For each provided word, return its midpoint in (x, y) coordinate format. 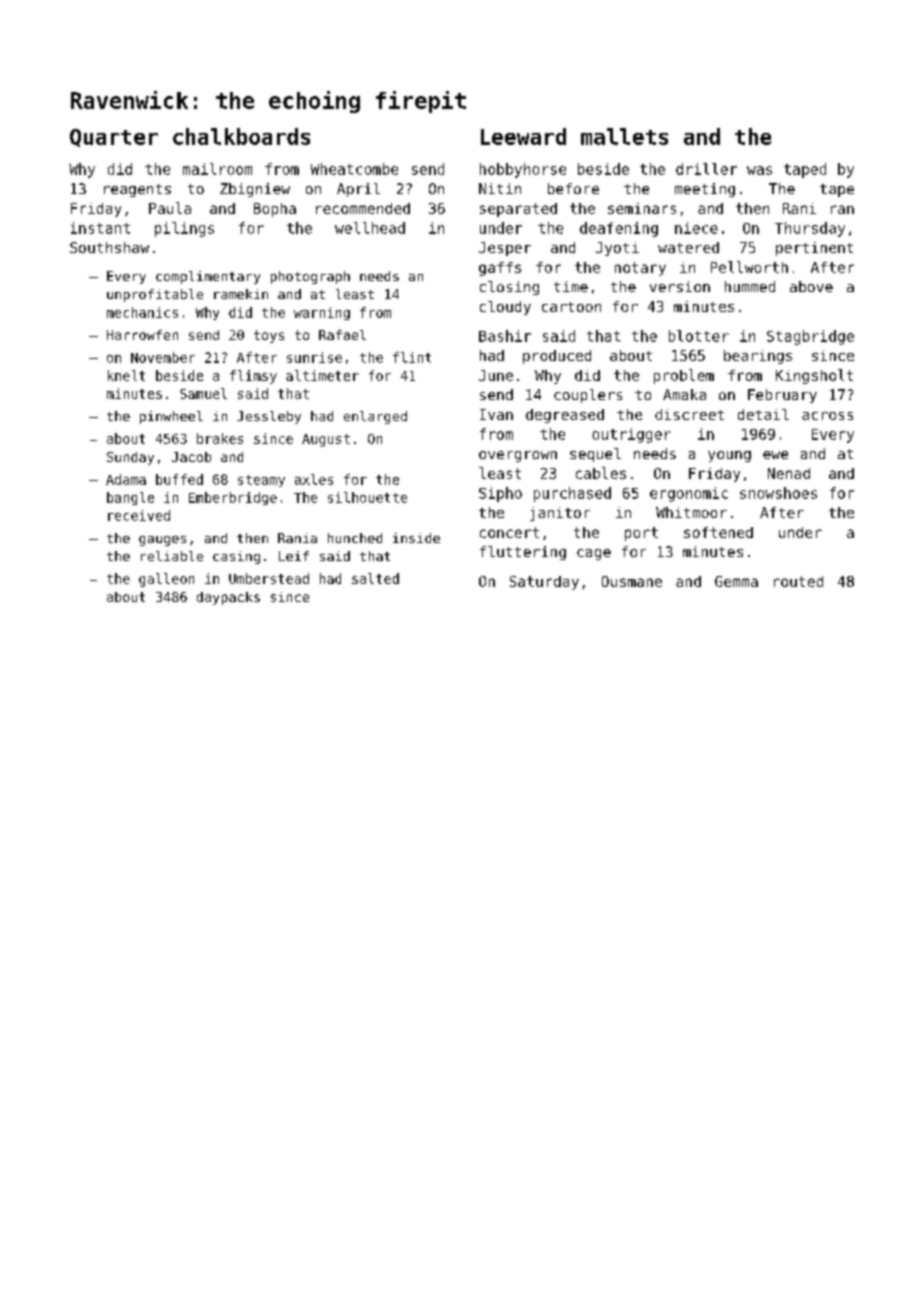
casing (236, 557)
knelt (126, 375)
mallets (624, 136)
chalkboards (241, 136)
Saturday (544, 583)
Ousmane (632, 581)
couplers (588, 396)
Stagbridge (810, 337)
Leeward (523, 136)
